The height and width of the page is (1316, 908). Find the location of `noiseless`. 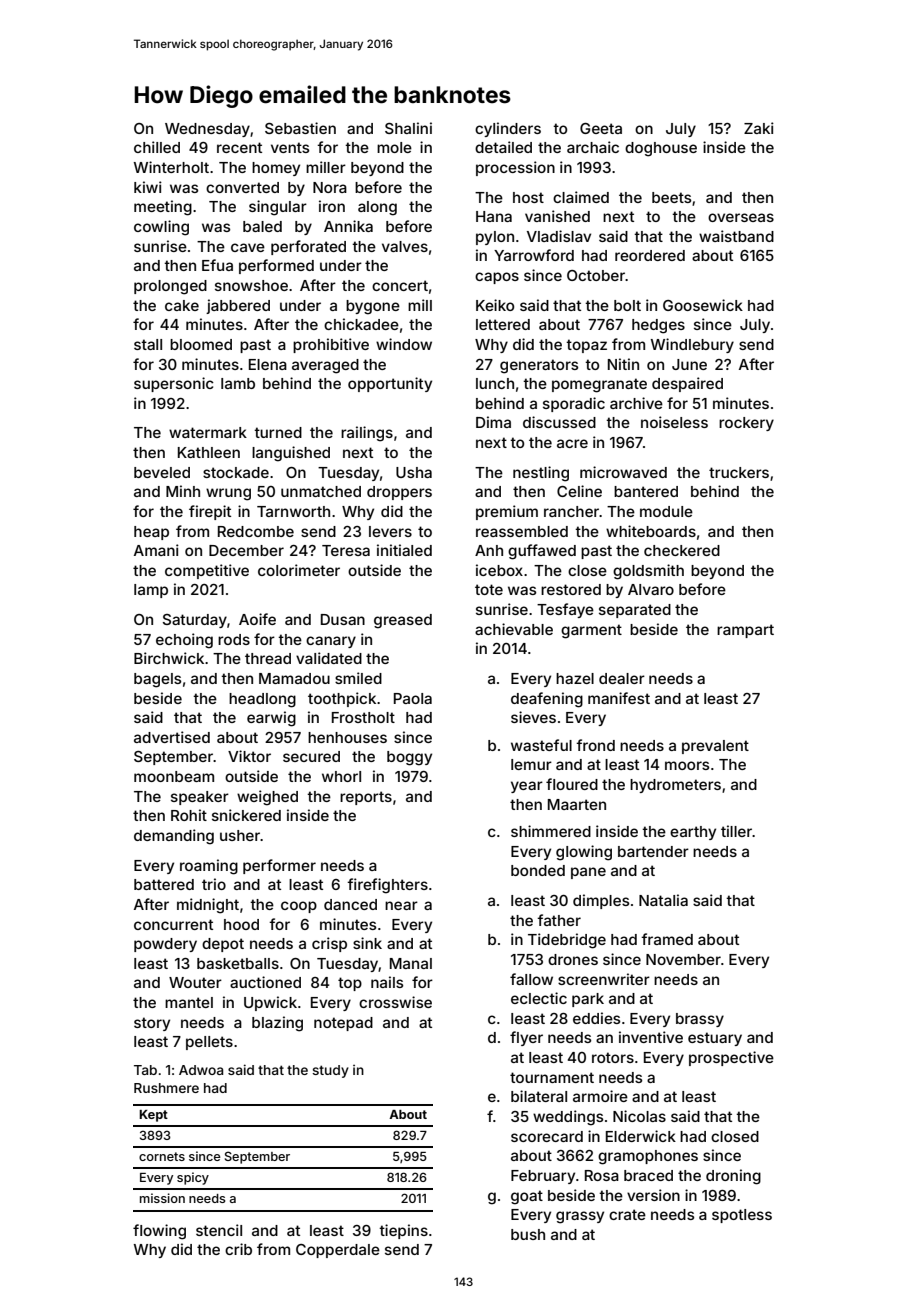

noiseless is located at coordinates (674, 422).
